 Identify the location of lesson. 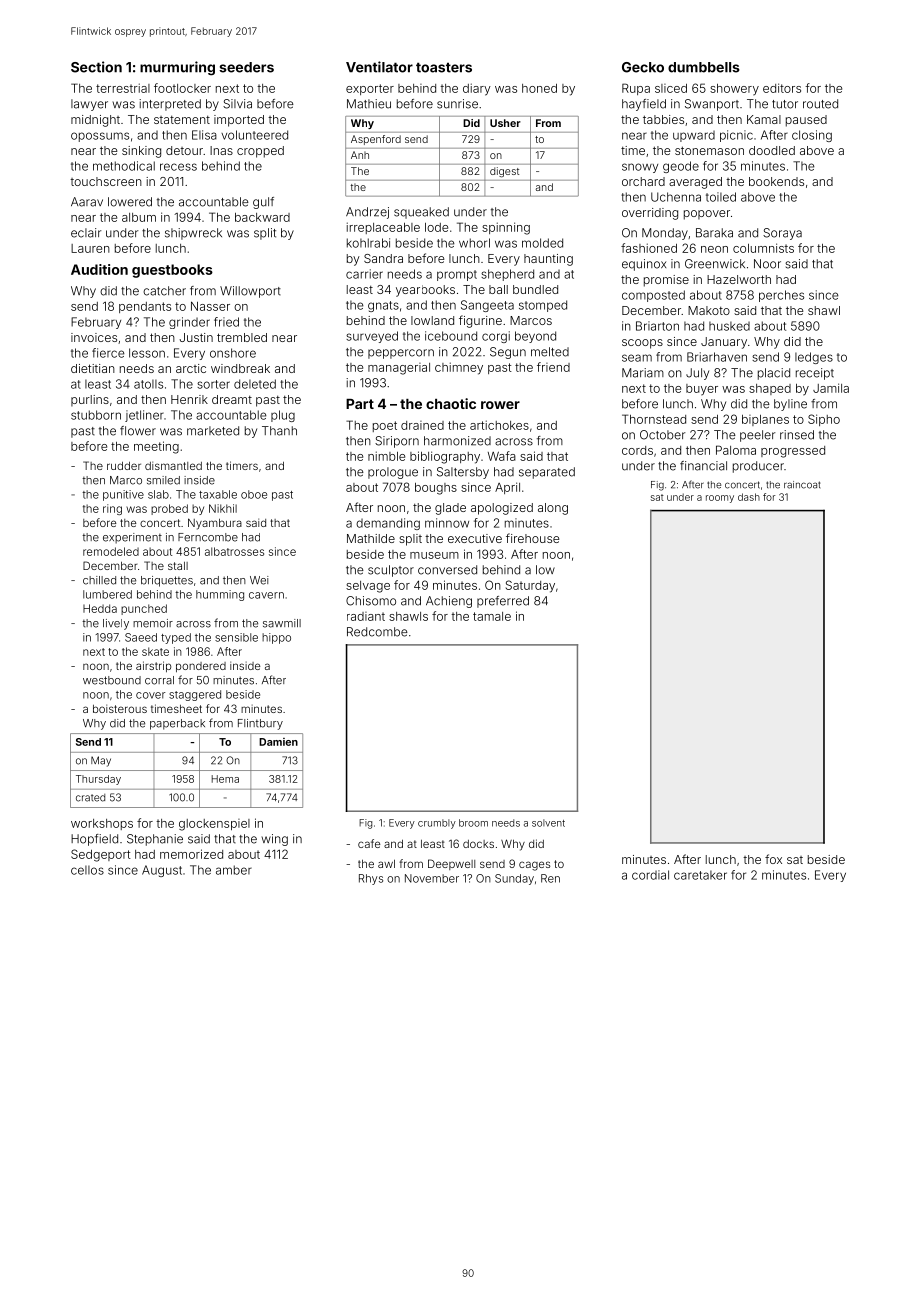
(147, 353).
